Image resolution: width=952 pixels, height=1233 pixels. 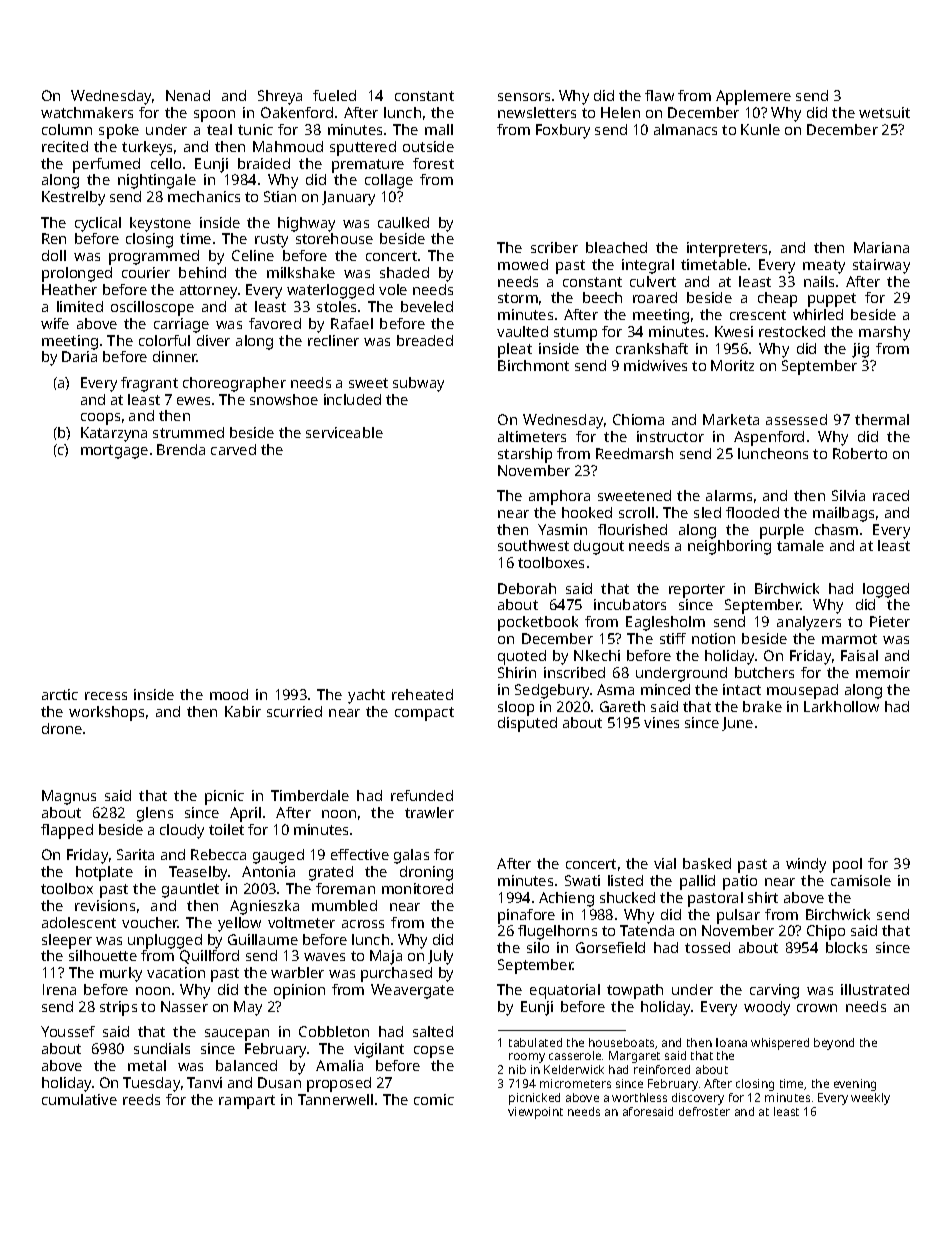 I want to click on fueled, so click(x=334, y=95).
